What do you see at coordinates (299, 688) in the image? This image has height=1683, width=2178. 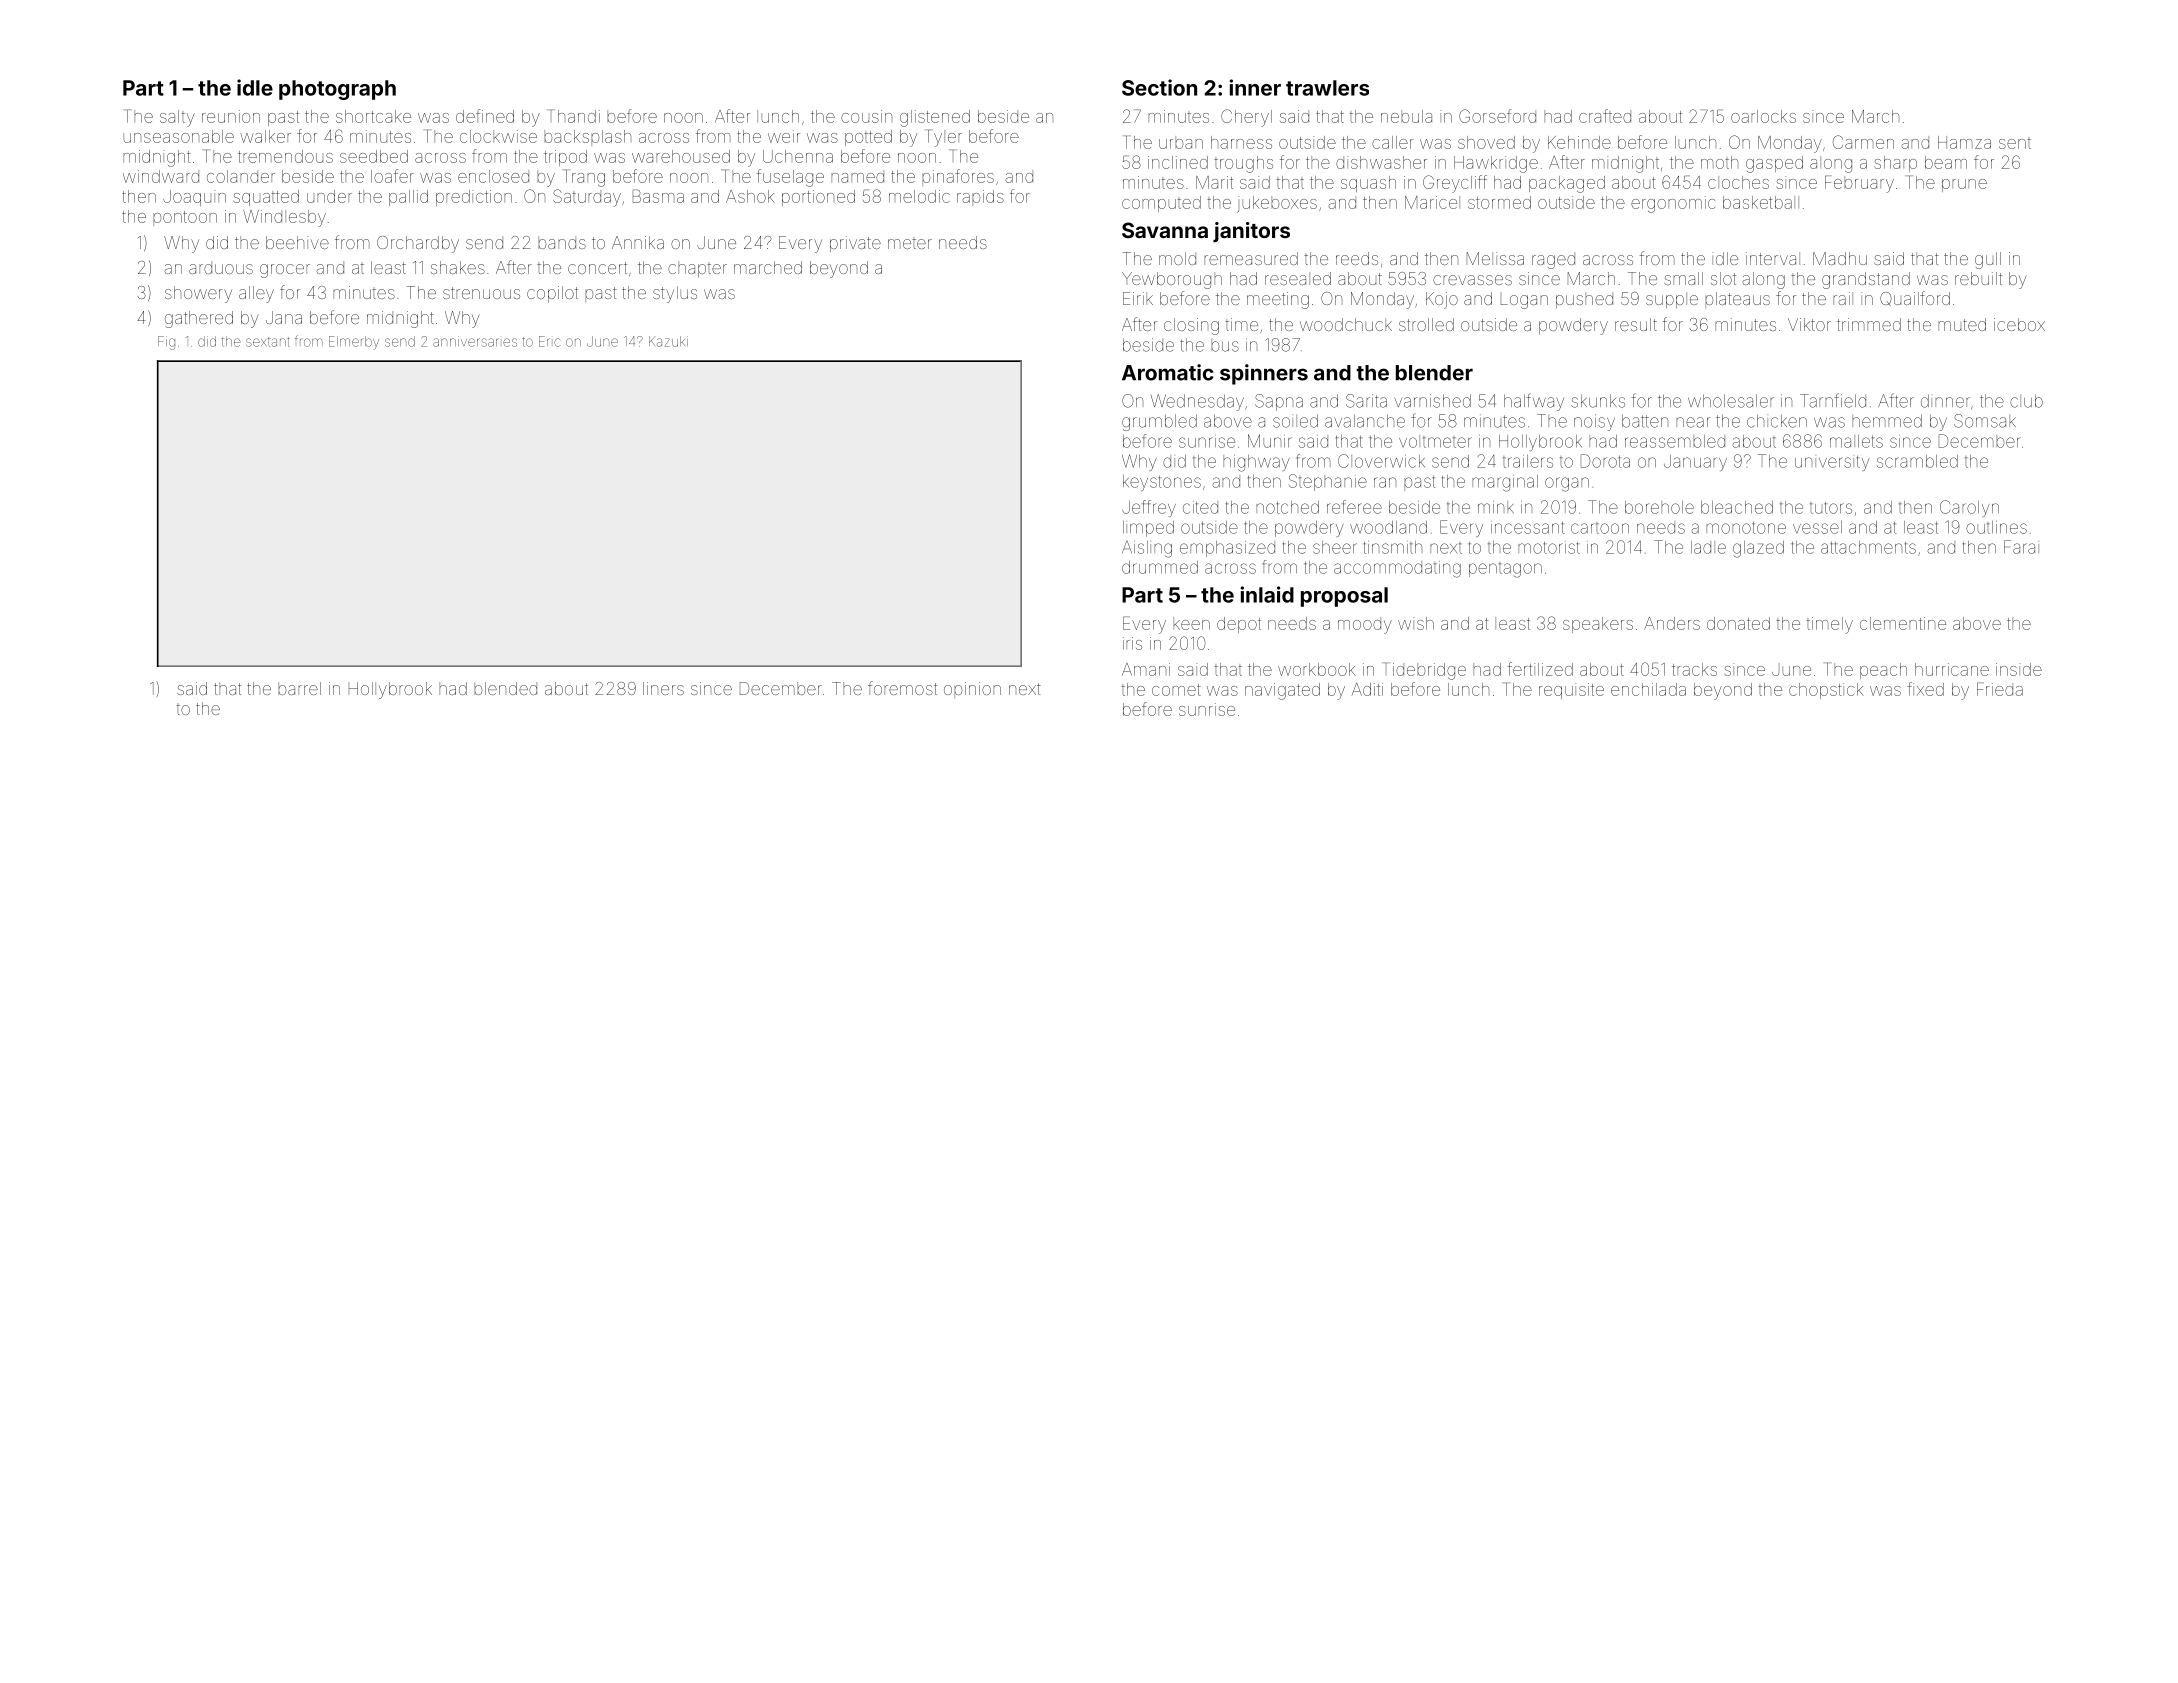 I see `barrel` at bounding box center [299, 688].
